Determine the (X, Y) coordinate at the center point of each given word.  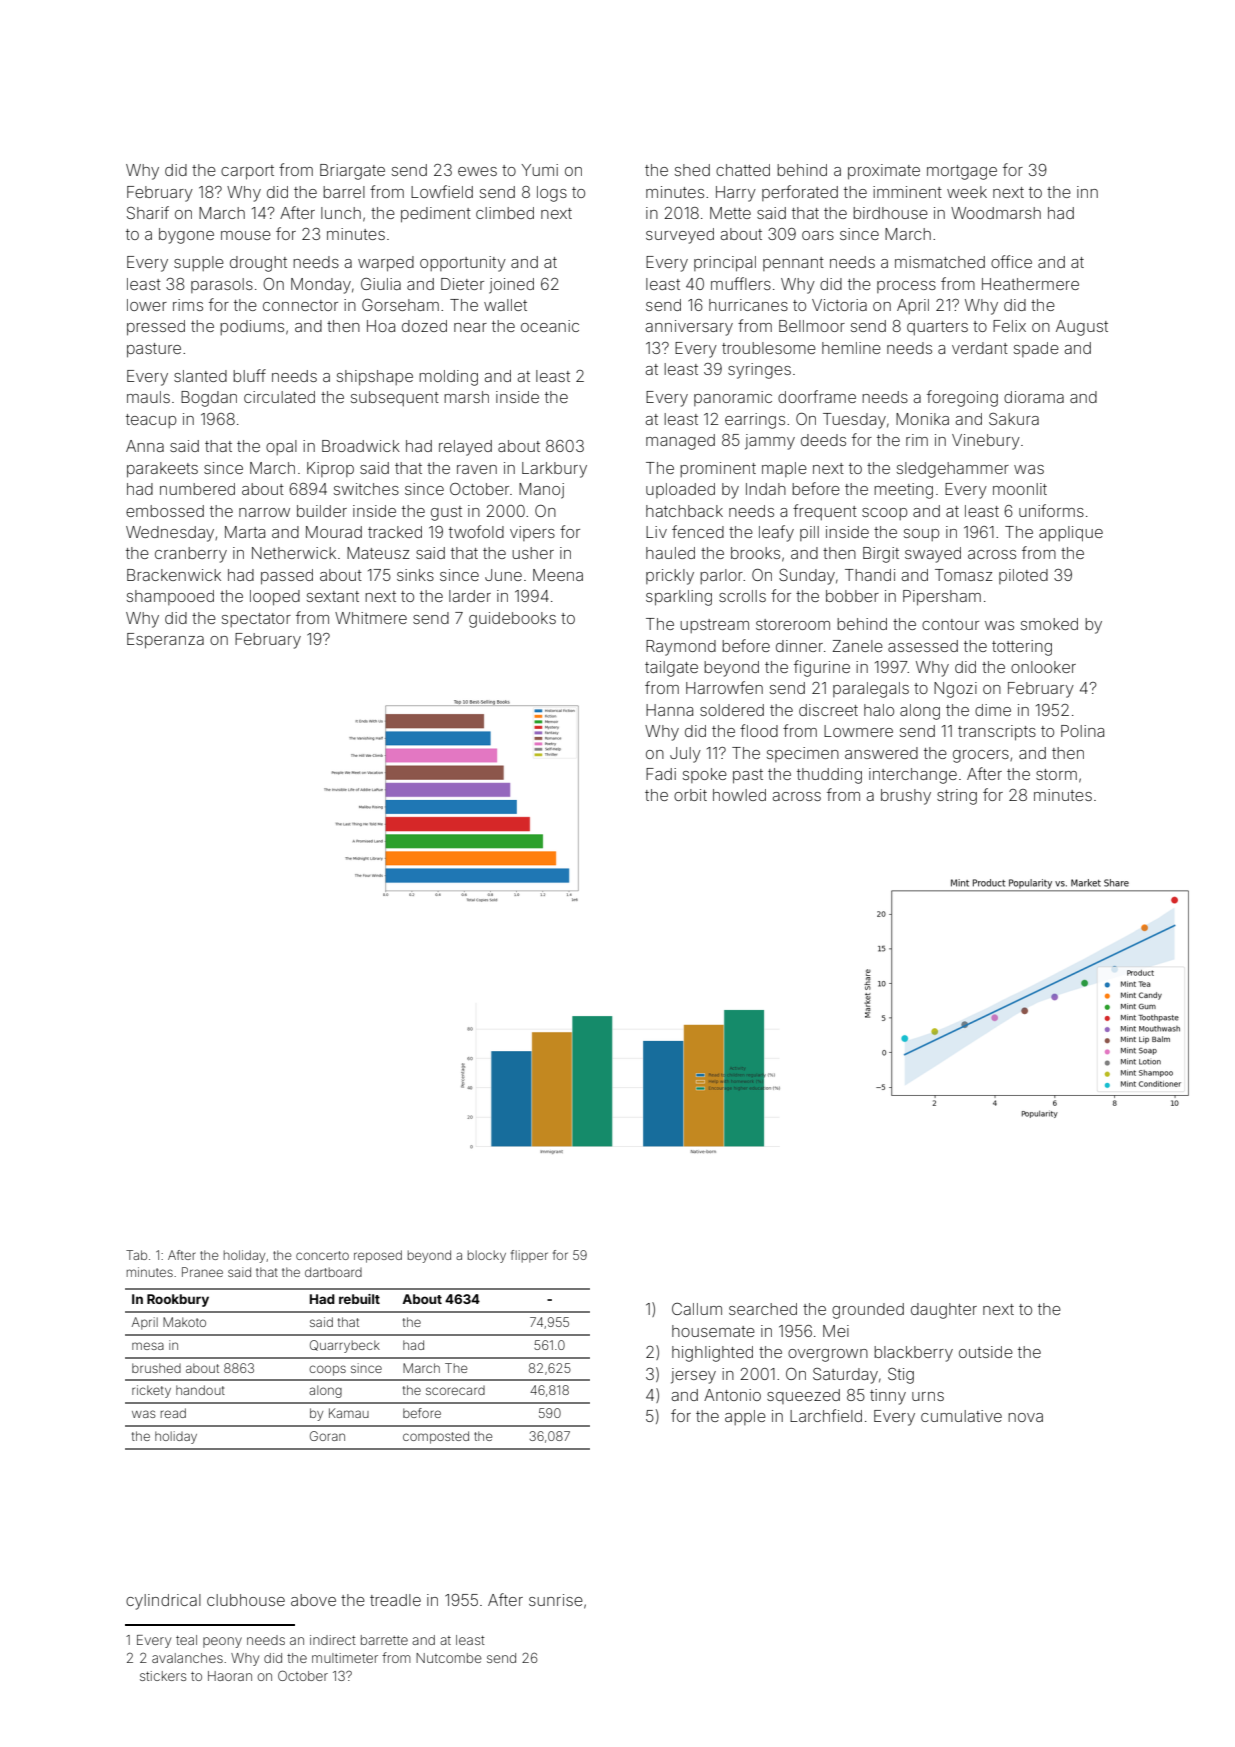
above (313, 1600)
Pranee (202, 1272)
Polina (1082, 731)
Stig (901, 1376)
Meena (558, 575)
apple (745, 1417)
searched (763, 1309)
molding (448, 378)
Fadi (661, 774)
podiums (252, 327)
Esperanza (165, 641)
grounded (868, 1311)
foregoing (962, 398)
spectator (256, 620)
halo (879, 710)
